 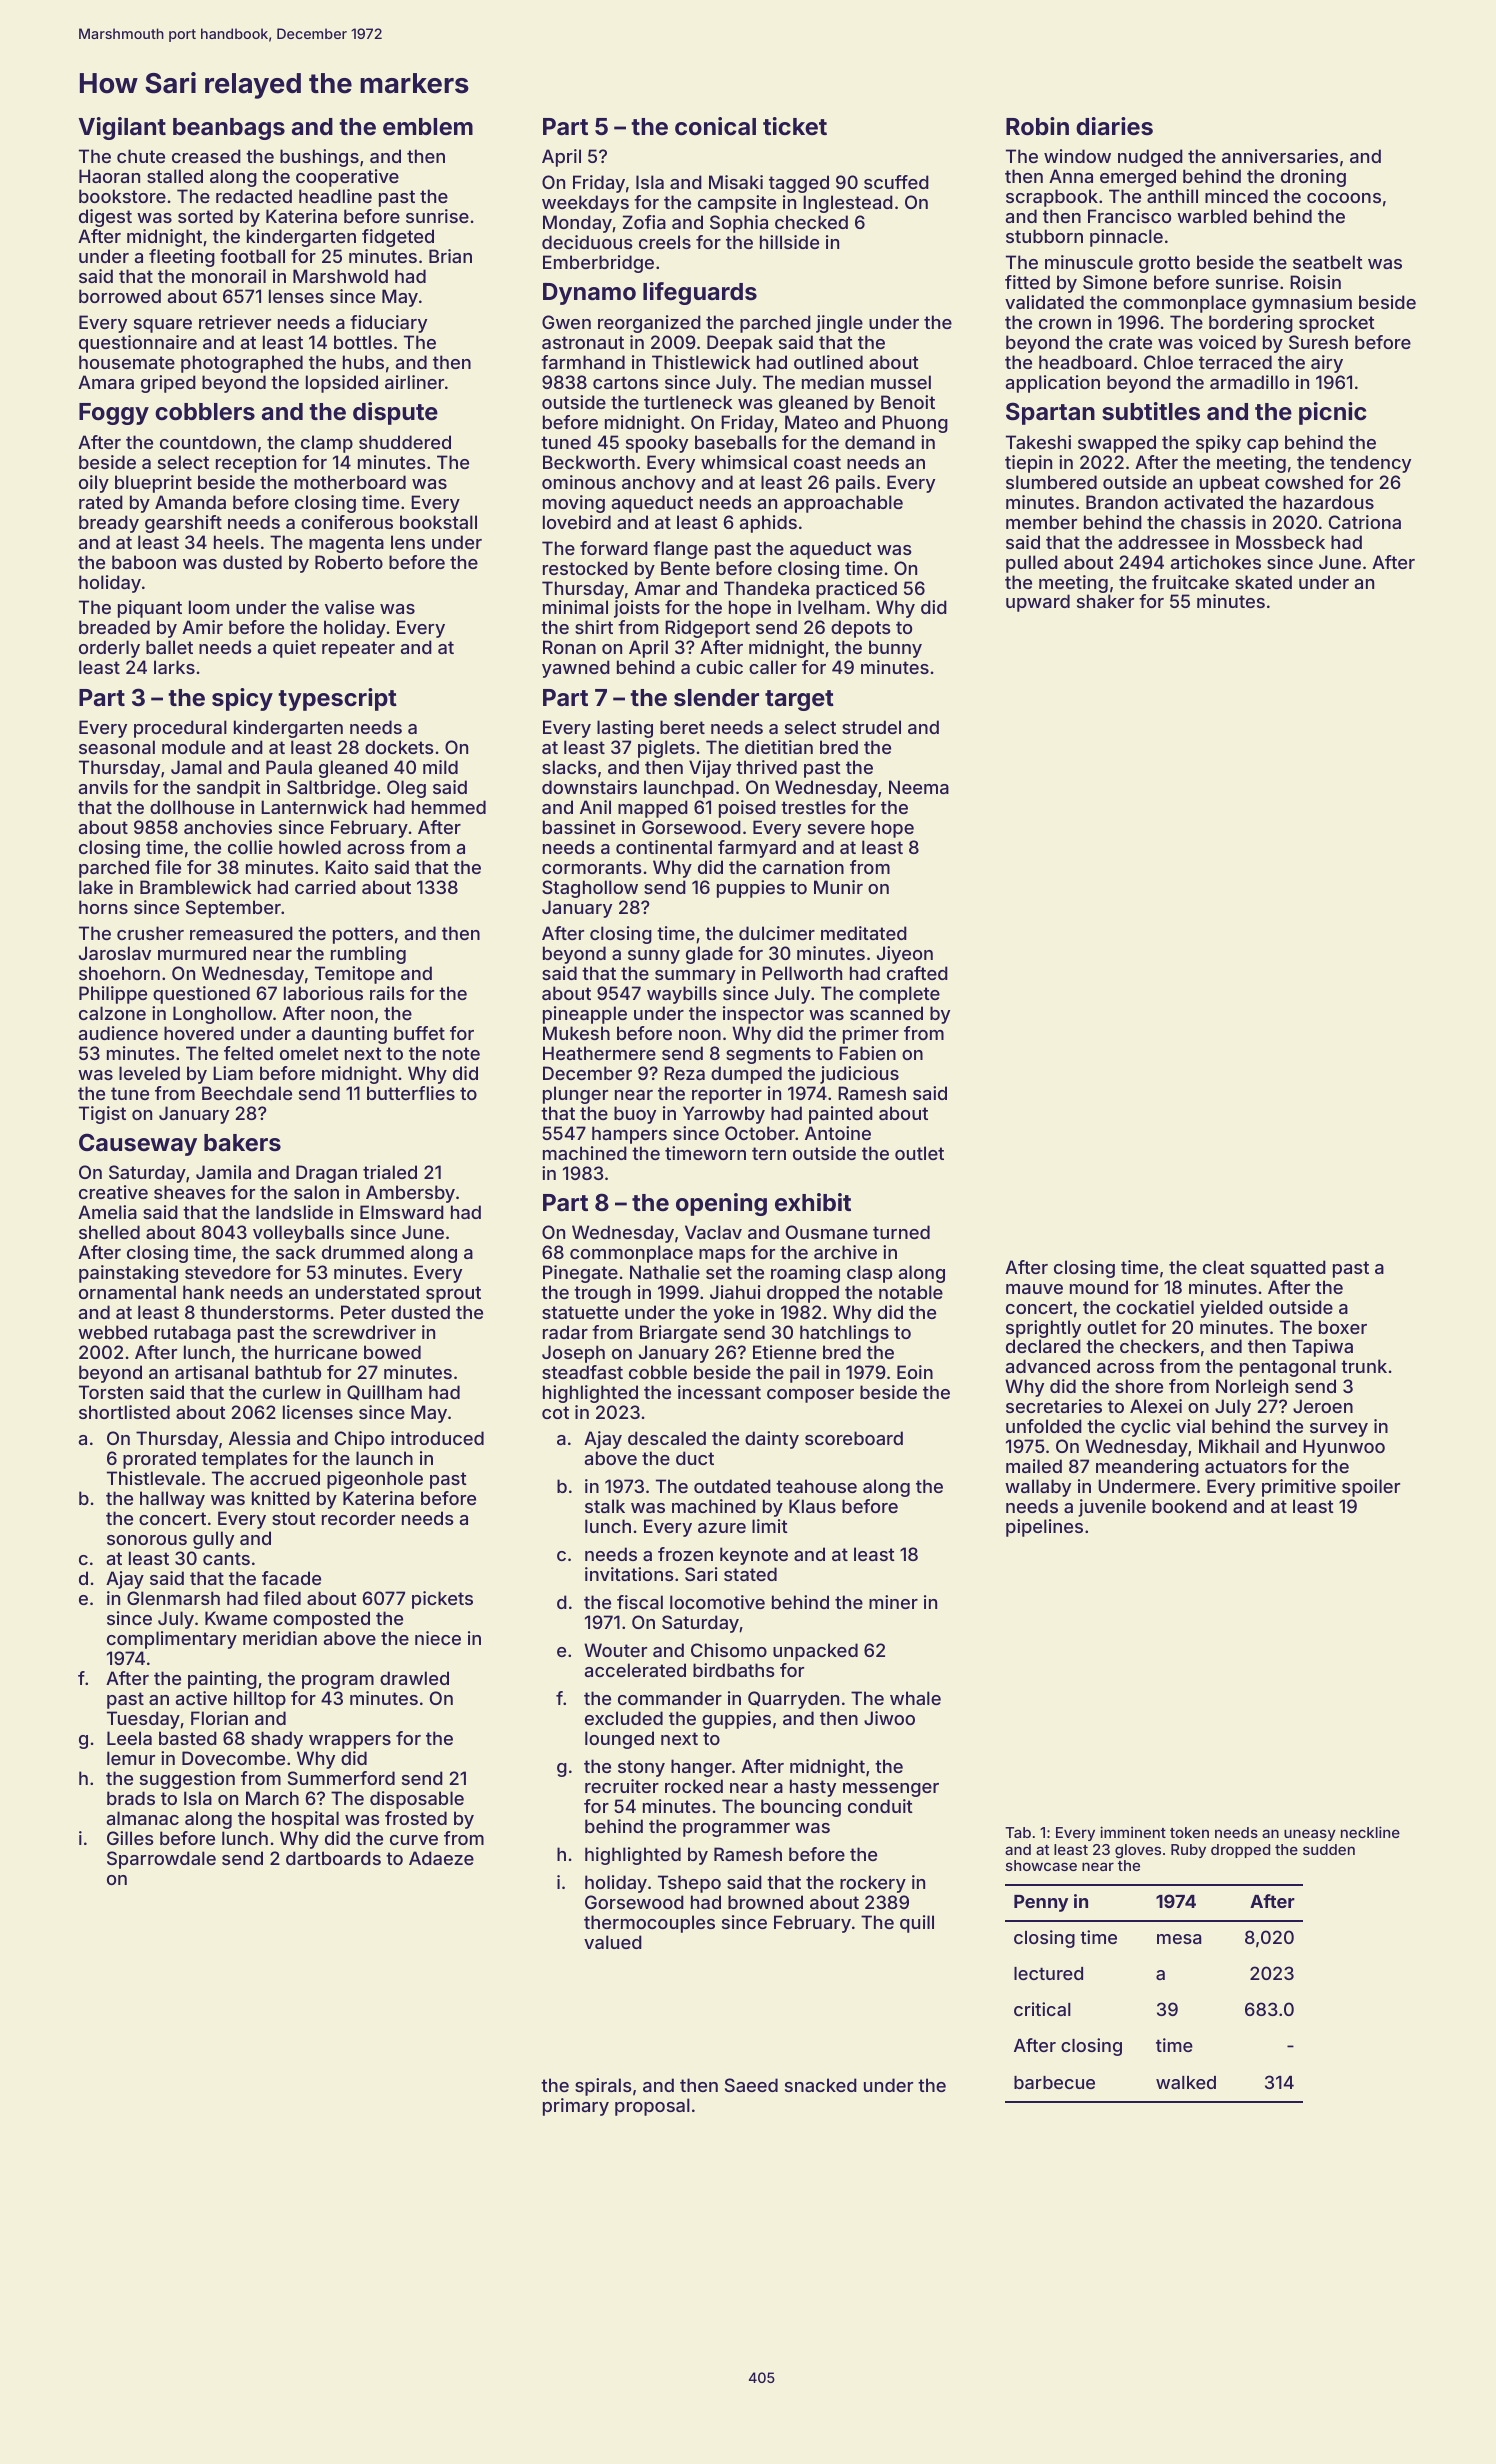 I want to click on conical, so click(x=715, y=126).
